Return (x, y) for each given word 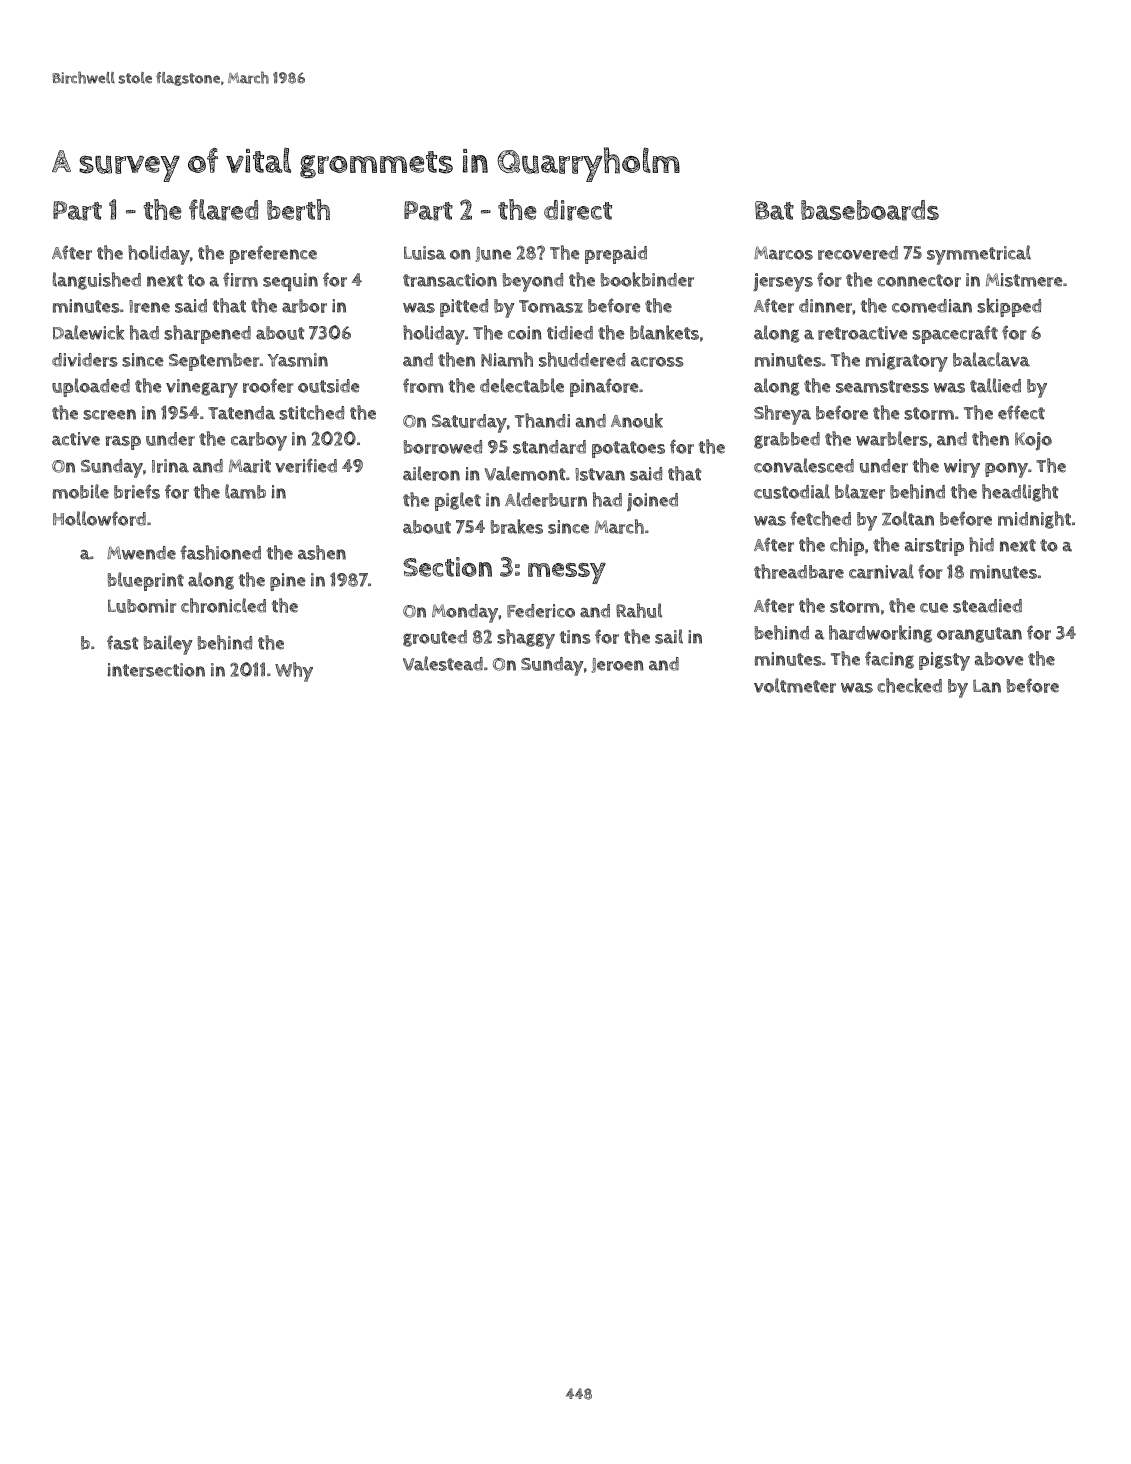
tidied (570, 333)
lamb (245, 491)
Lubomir (142, 606)
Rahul (639, 610)
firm (240, 279)
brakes (517, 526)
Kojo (1033, 441)
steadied (987, 606)
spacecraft (955, 334)
